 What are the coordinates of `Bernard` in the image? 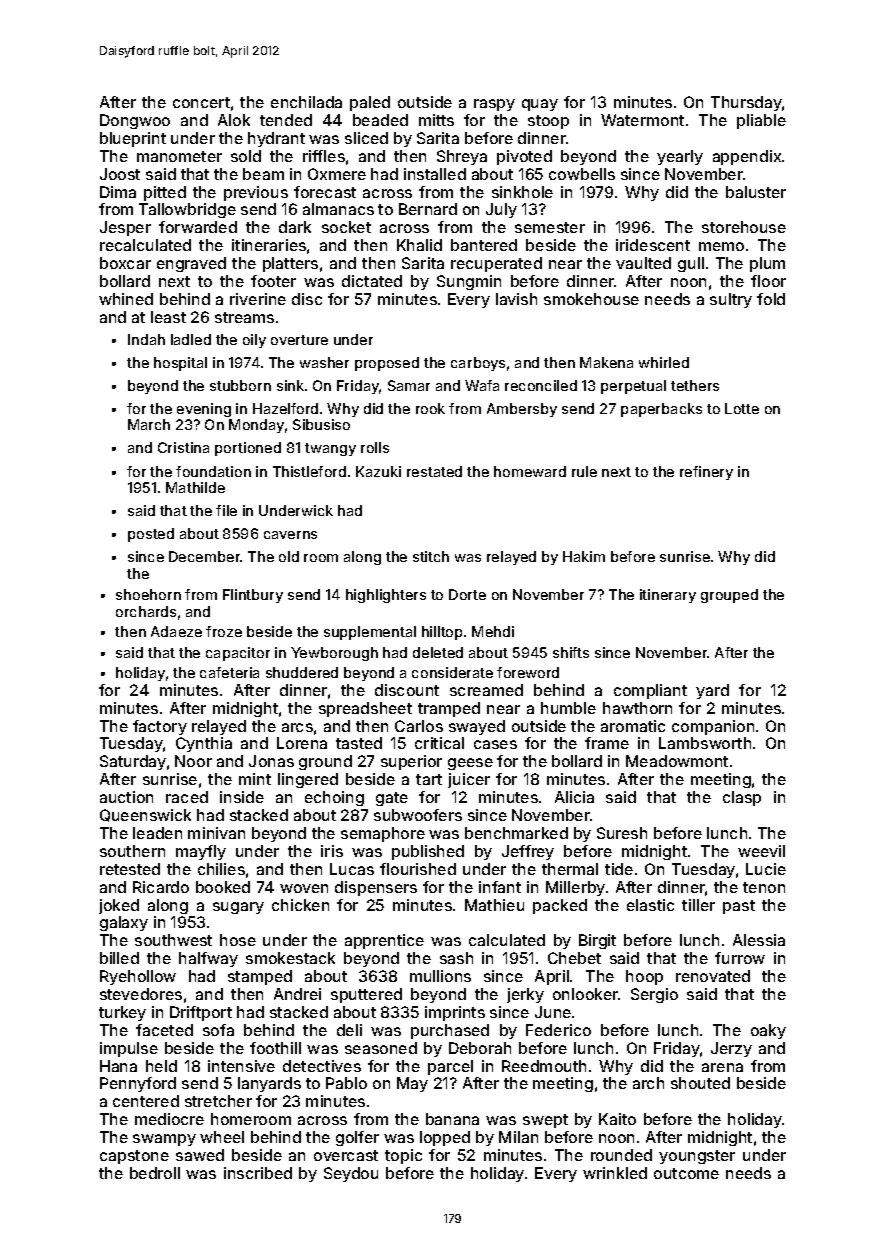 It's located at (428, 209).
